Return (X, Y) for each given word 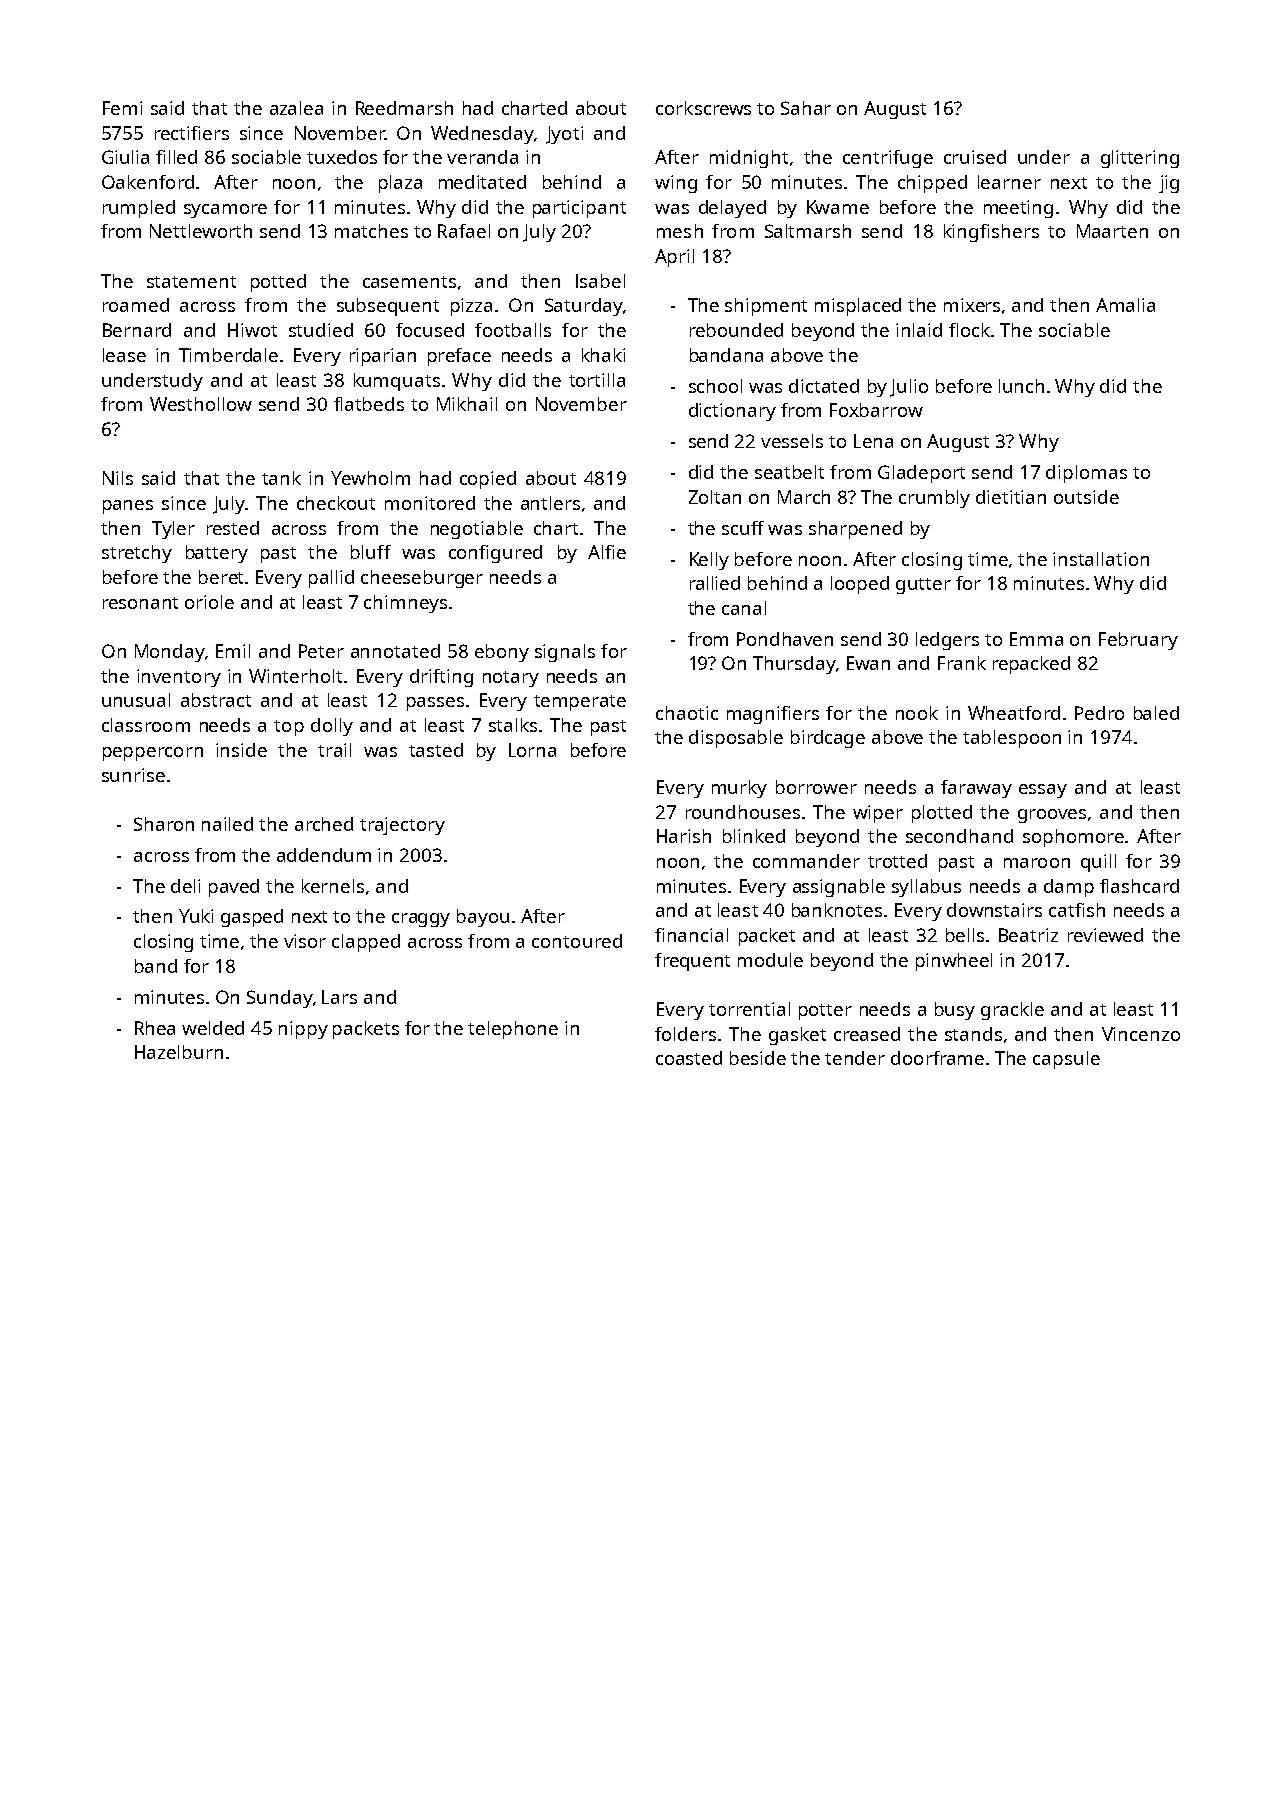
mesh (680, 231)
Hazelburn (179, 1052)
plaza (400, 184)
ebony (502, 653)
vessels (792, 441)
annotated (395, 651)
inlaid (919, 330)
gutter (923, 586)
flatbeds (369, 404)
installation (1101, 559)
